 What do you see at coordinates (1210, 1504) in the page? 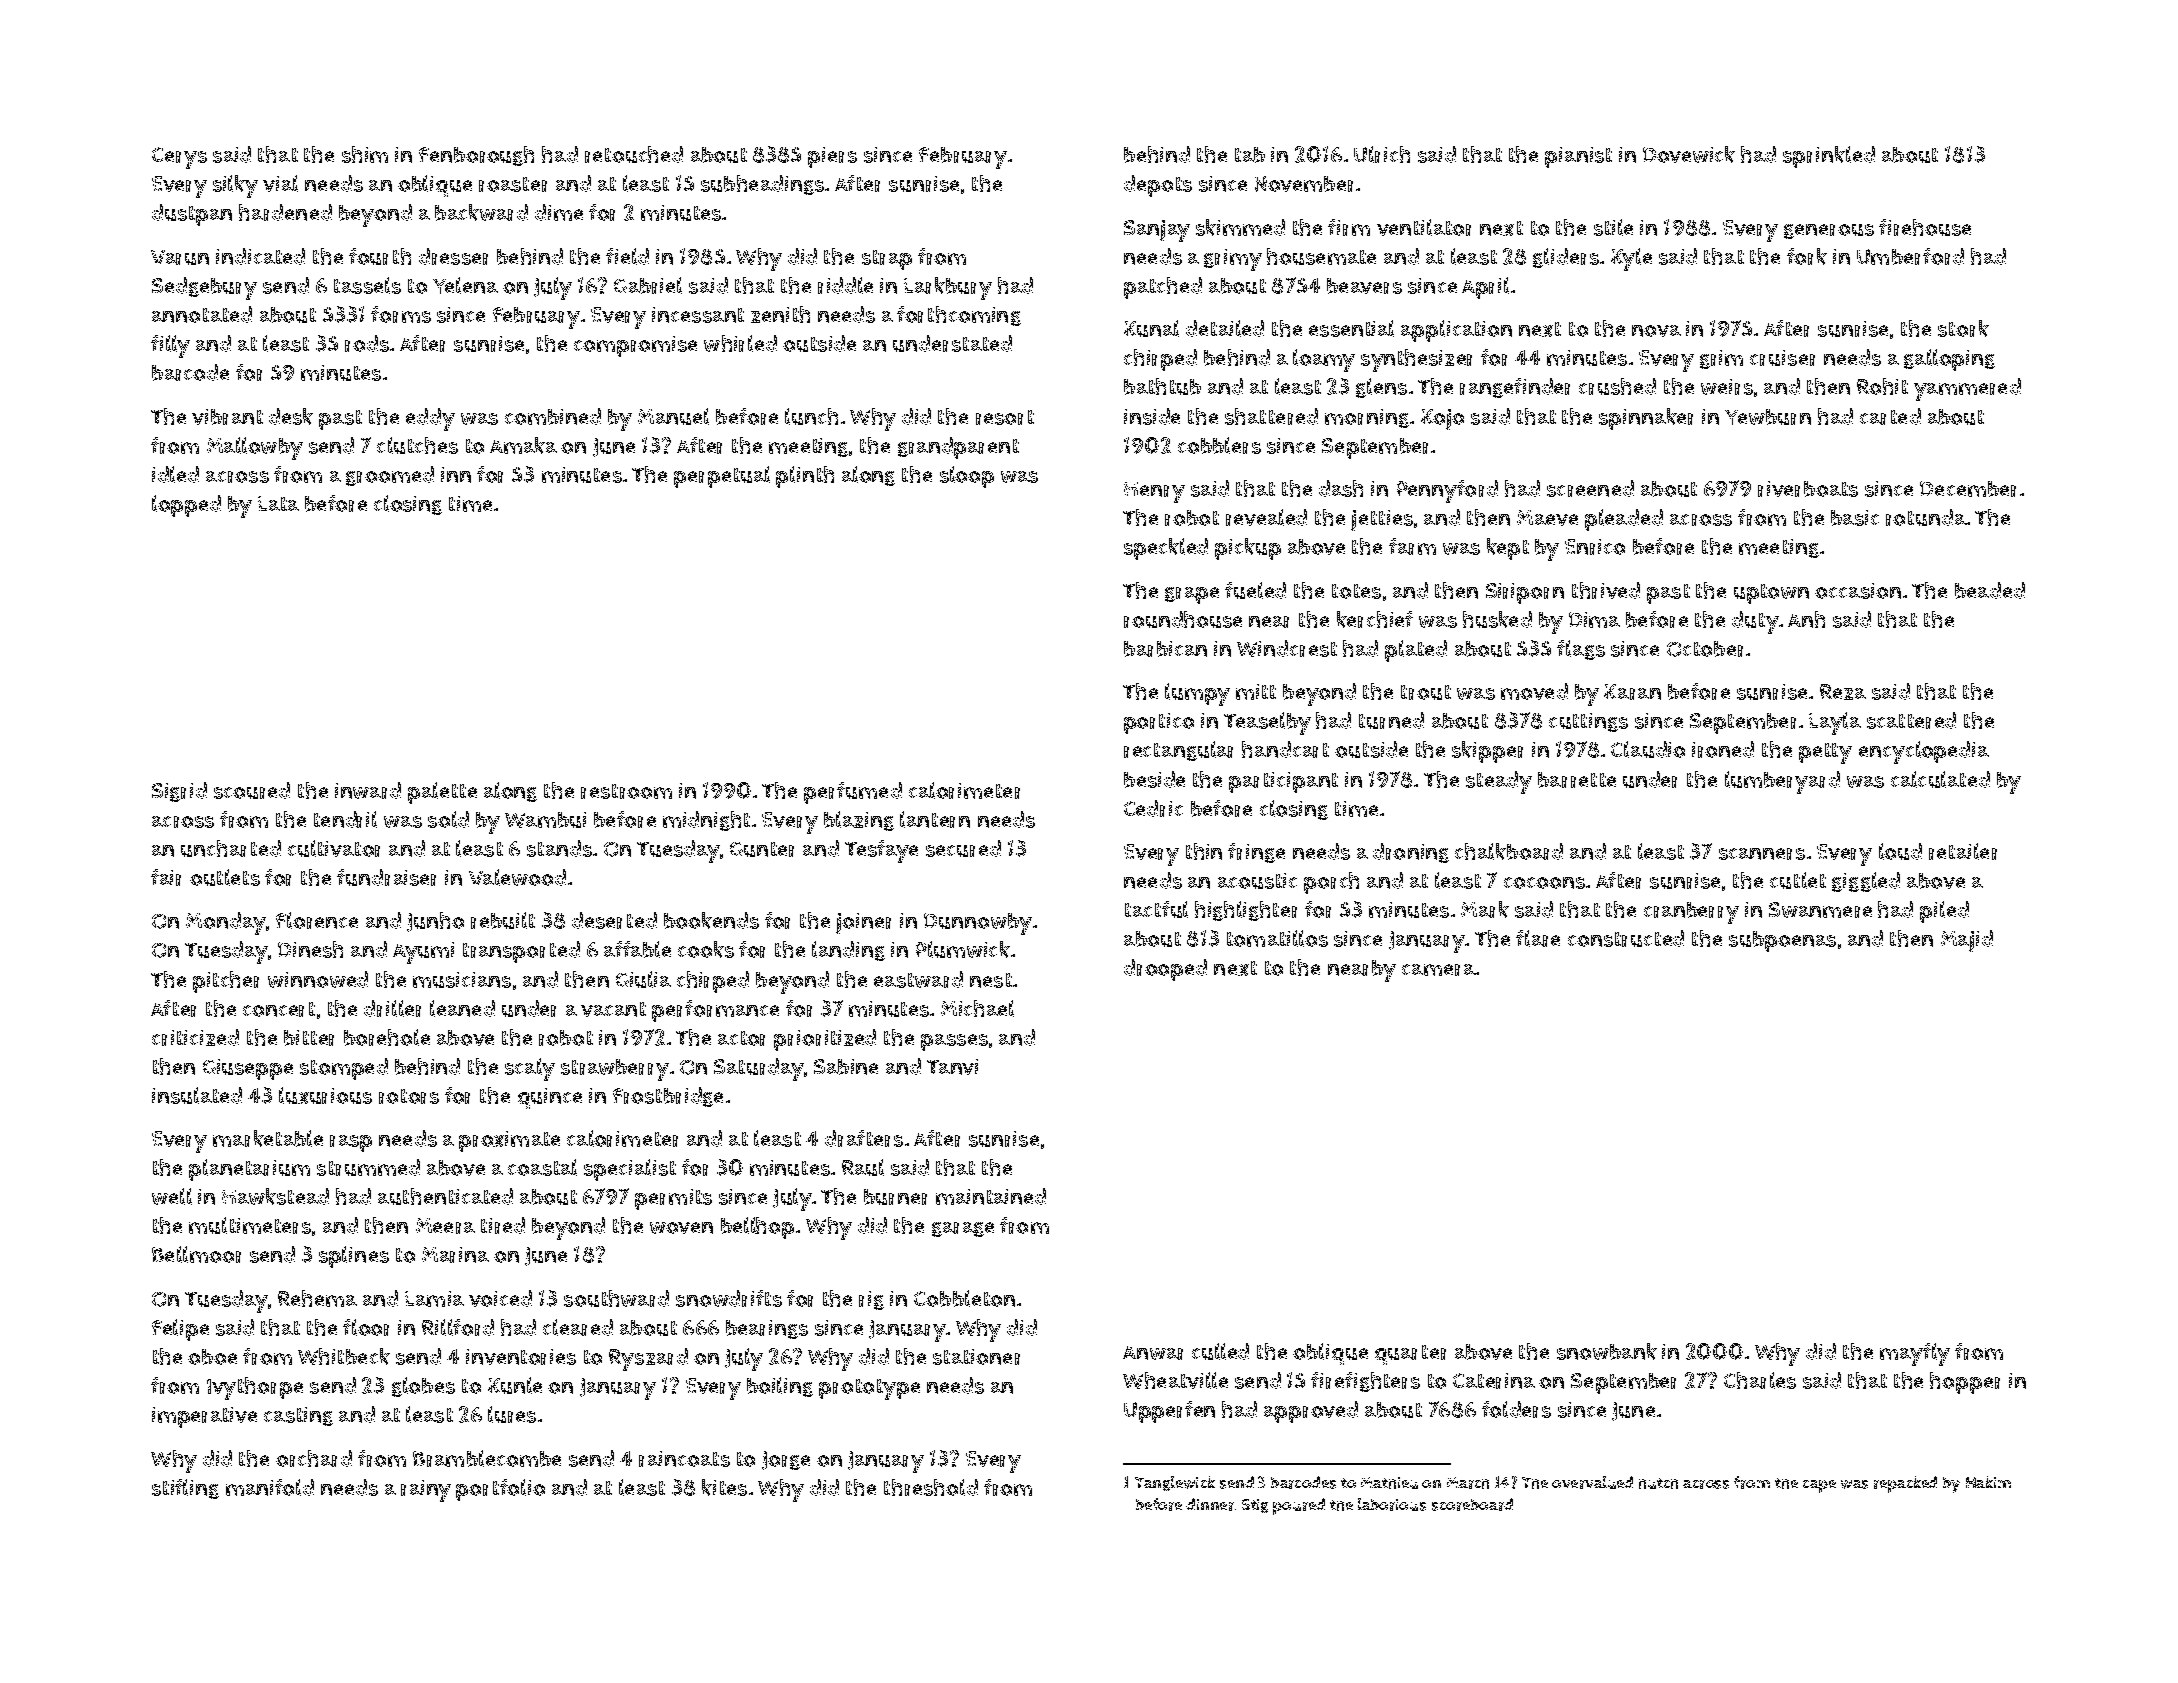
I see `dinner` at bounding box center [1210, 1504].
